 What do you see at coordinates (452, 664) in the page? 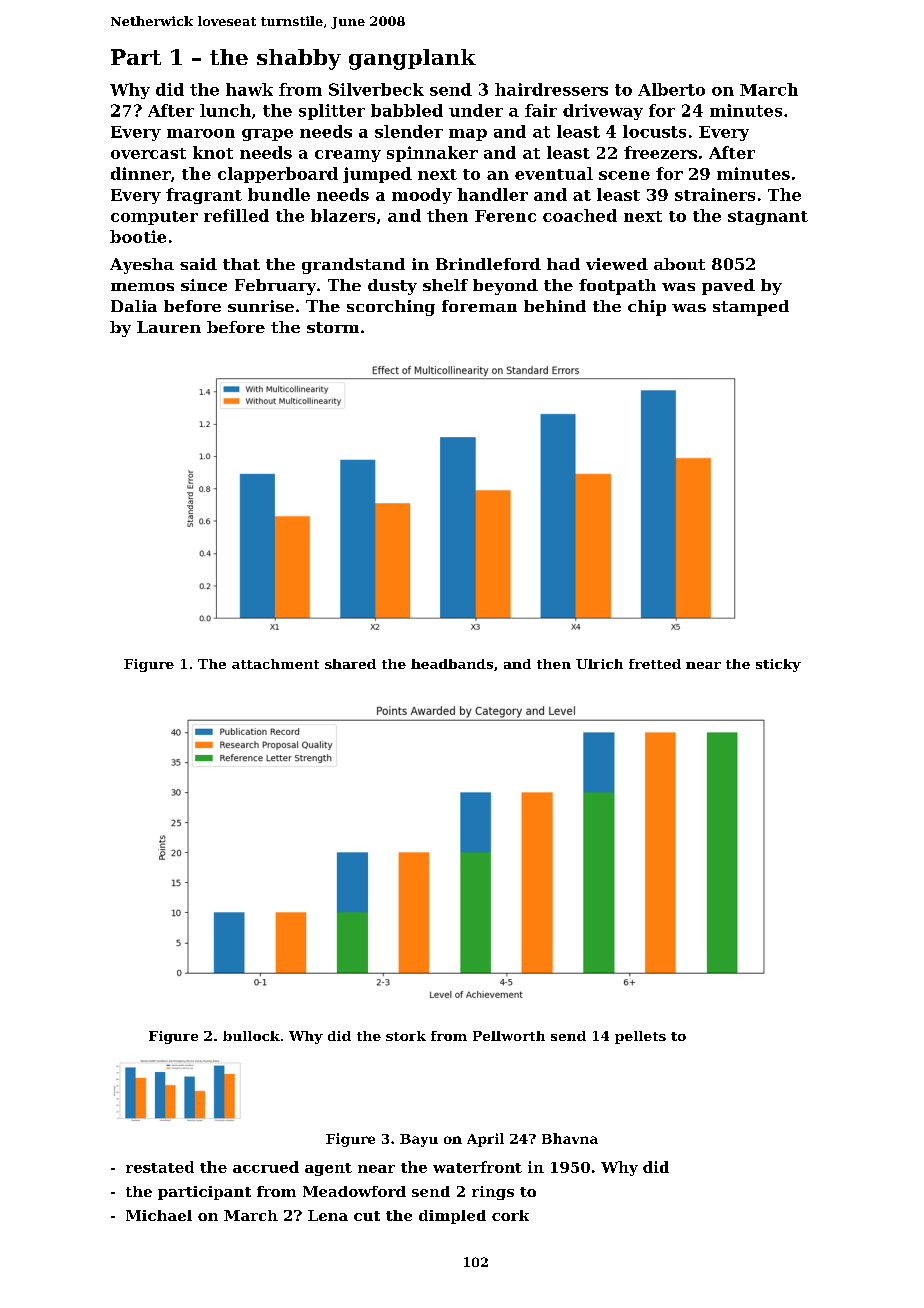
I see `headbands` at bounding box center [452, 664].
